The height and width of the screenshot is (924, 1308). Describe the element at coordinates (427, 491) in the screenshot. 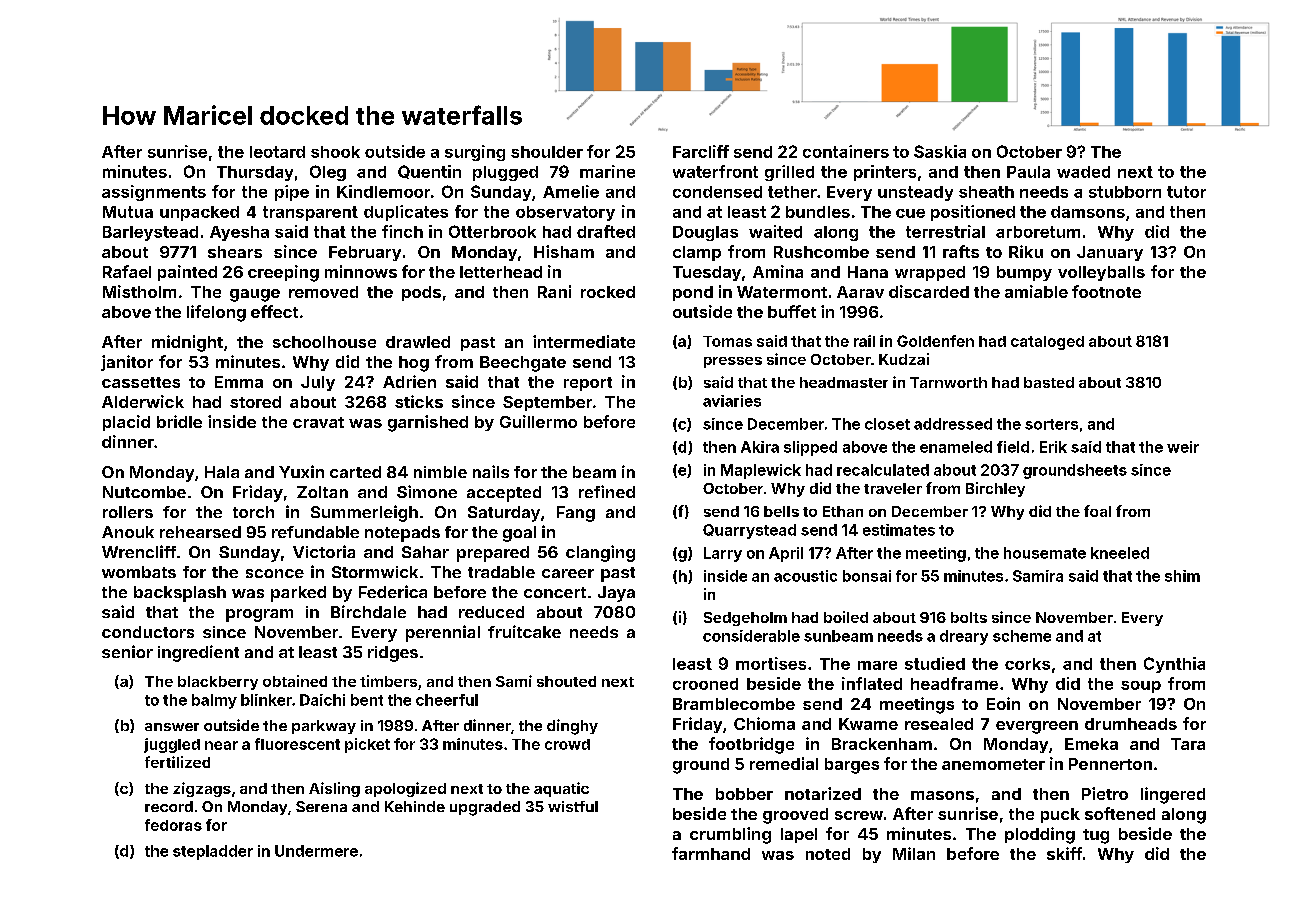

I see `Simone` at that location.
